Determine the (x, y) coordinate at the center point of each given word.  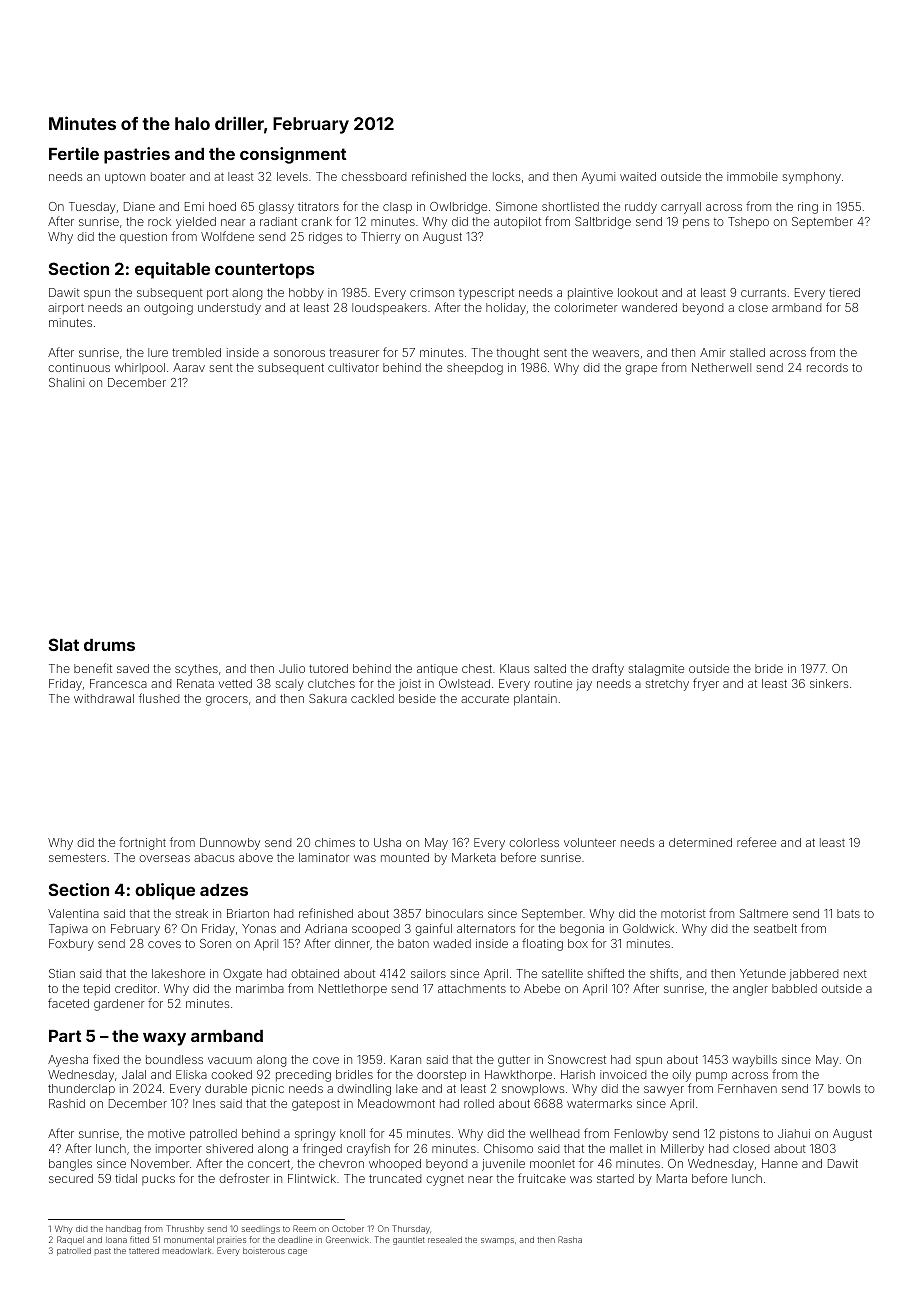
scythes (196, 670)
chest (477, 668)
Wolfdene (227, 236)
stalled (747, 352)
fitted (139, 1239)
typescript (486, 294)
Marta (672, 1178)
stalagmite (656, 670)
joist (410, 685)
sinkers (829, 683)
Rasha (570, 1239)
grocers (227, 701)
